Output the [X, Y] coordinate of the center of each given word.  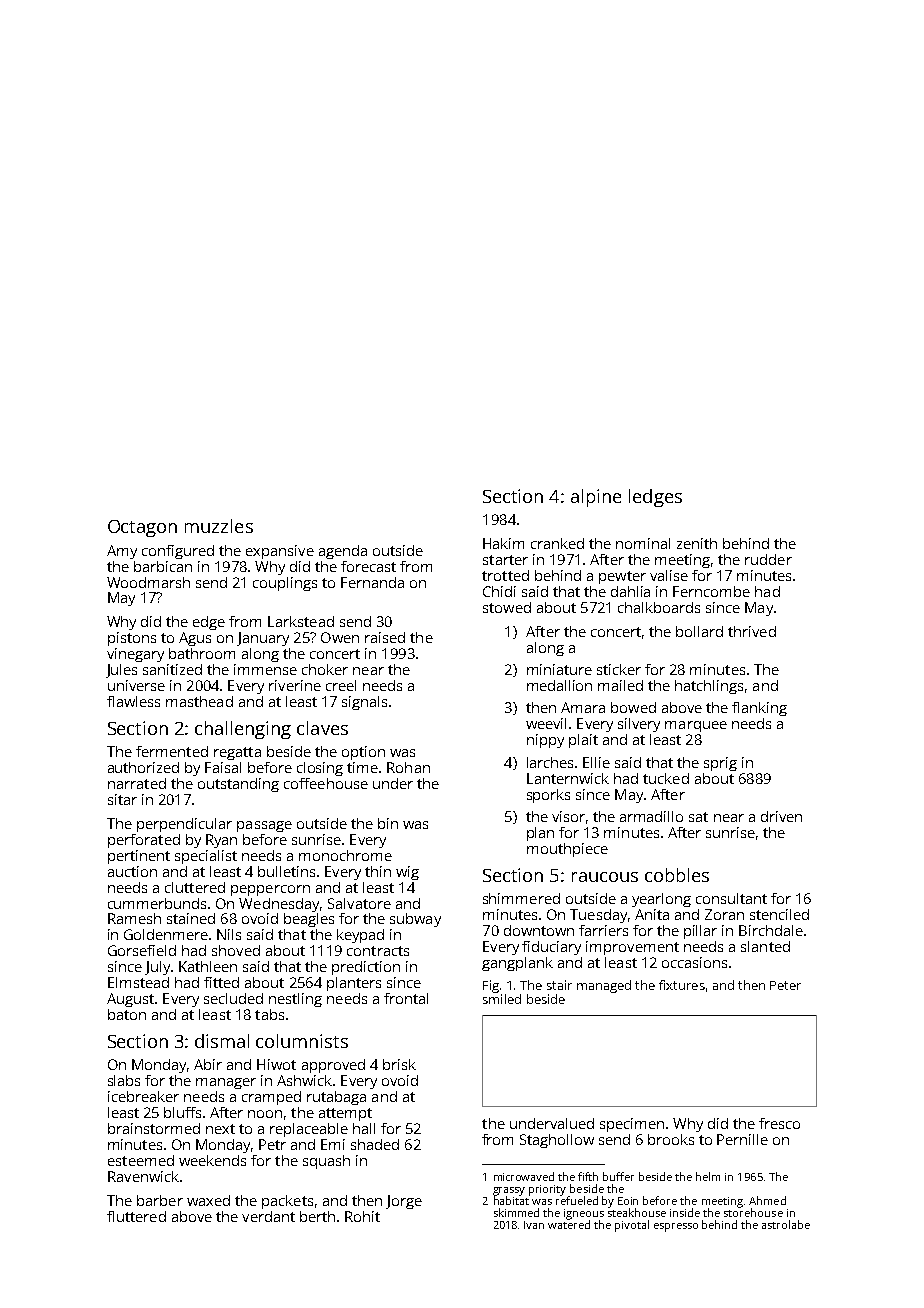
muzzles [219, 526]
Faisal [223, 767]
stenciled [779, 914]
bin [388, 823]
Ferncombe [711, 591]
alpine [596, 498]
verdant [268, 1216]
